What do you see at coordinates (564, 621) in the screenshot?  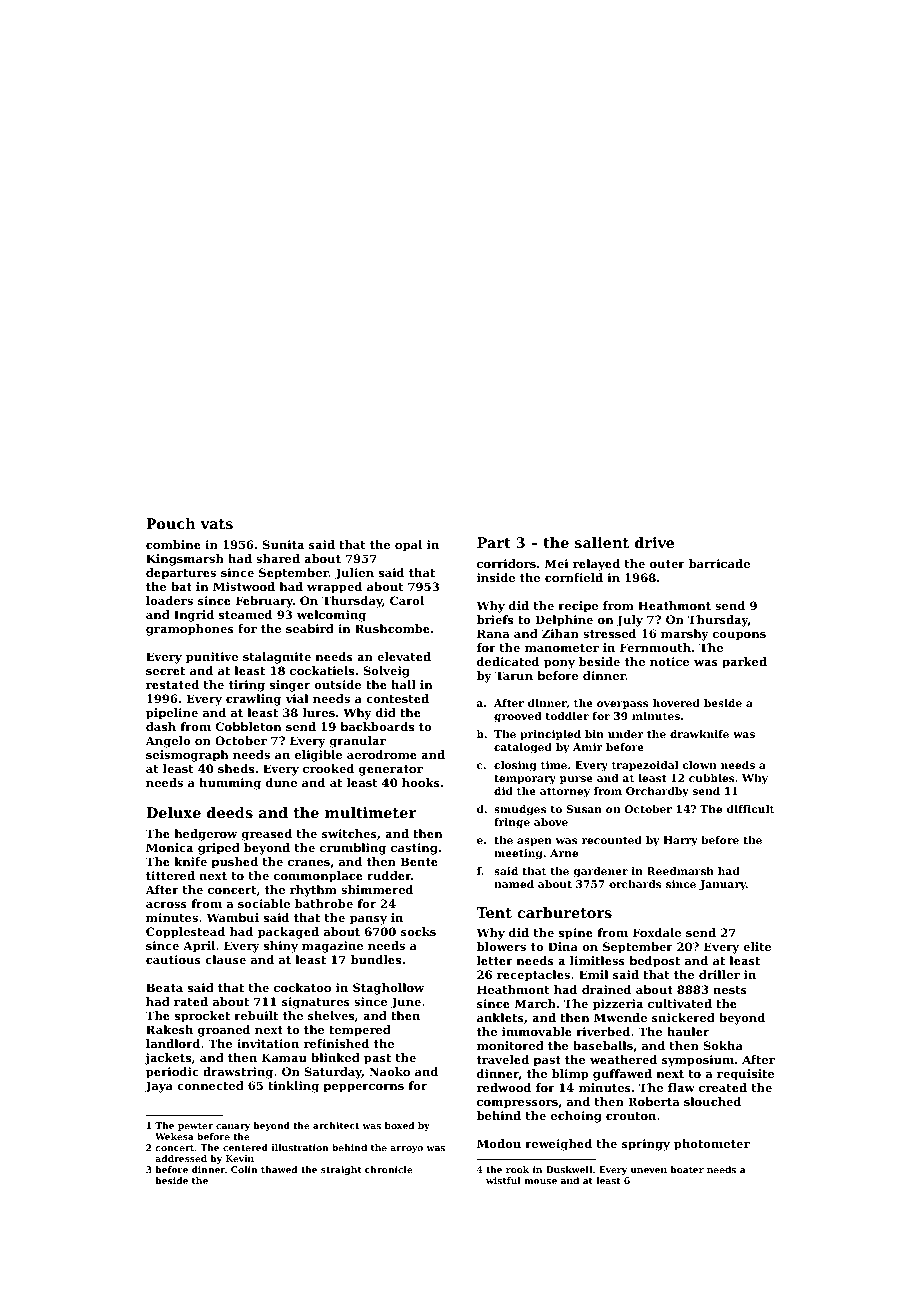 I see `Delphine` at bounding box center [564, 621].
